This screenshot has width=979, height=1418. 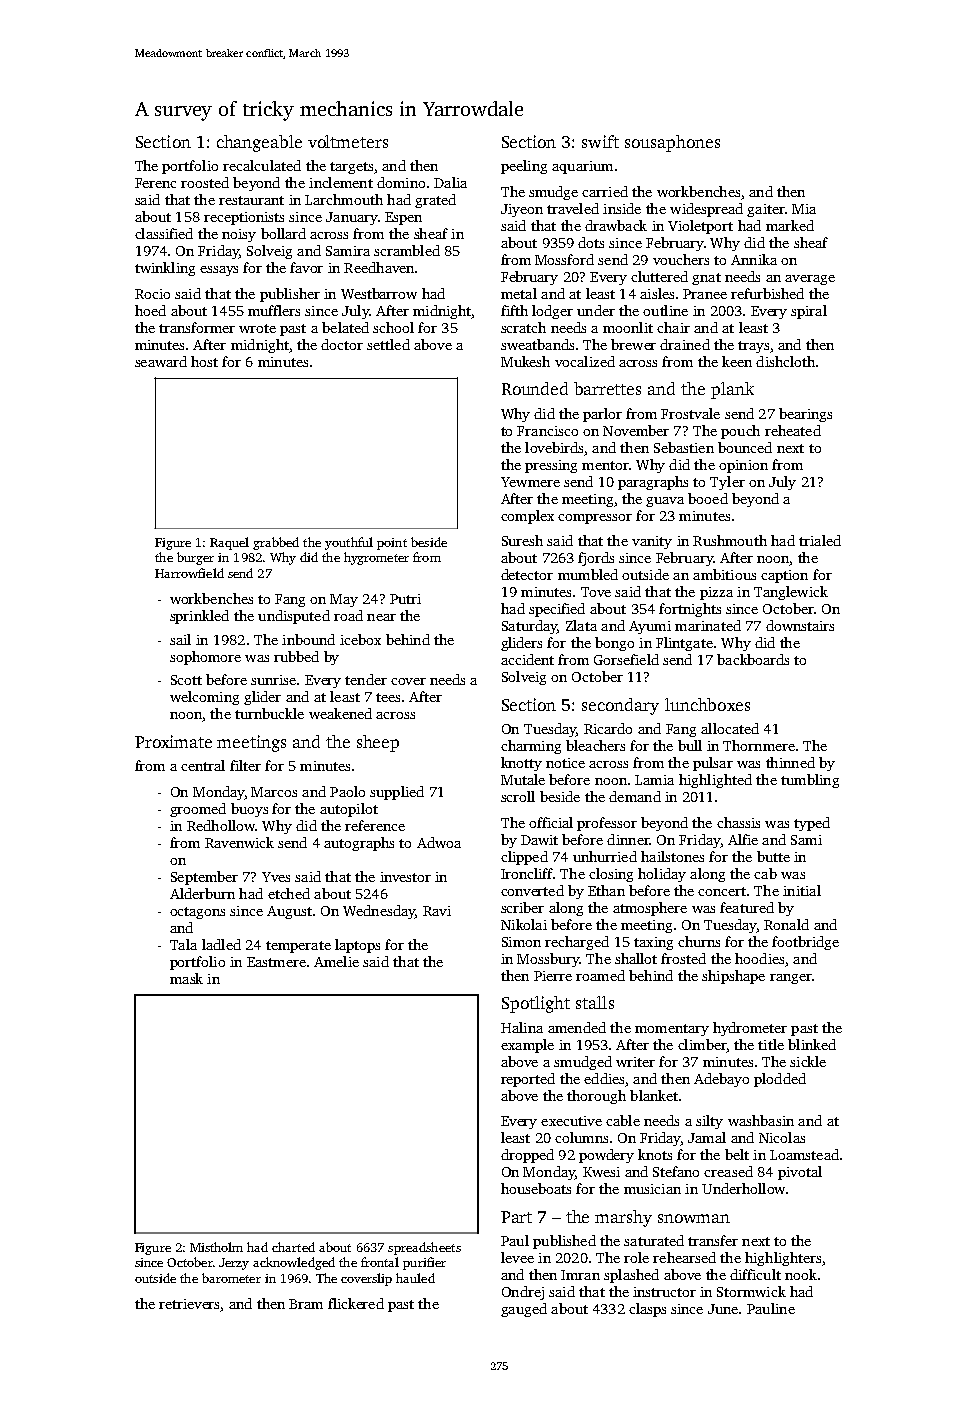 What do you see at coordinates (708, 625) in the screenshot?
I see `marinated` at bounding box center [708, 625].
